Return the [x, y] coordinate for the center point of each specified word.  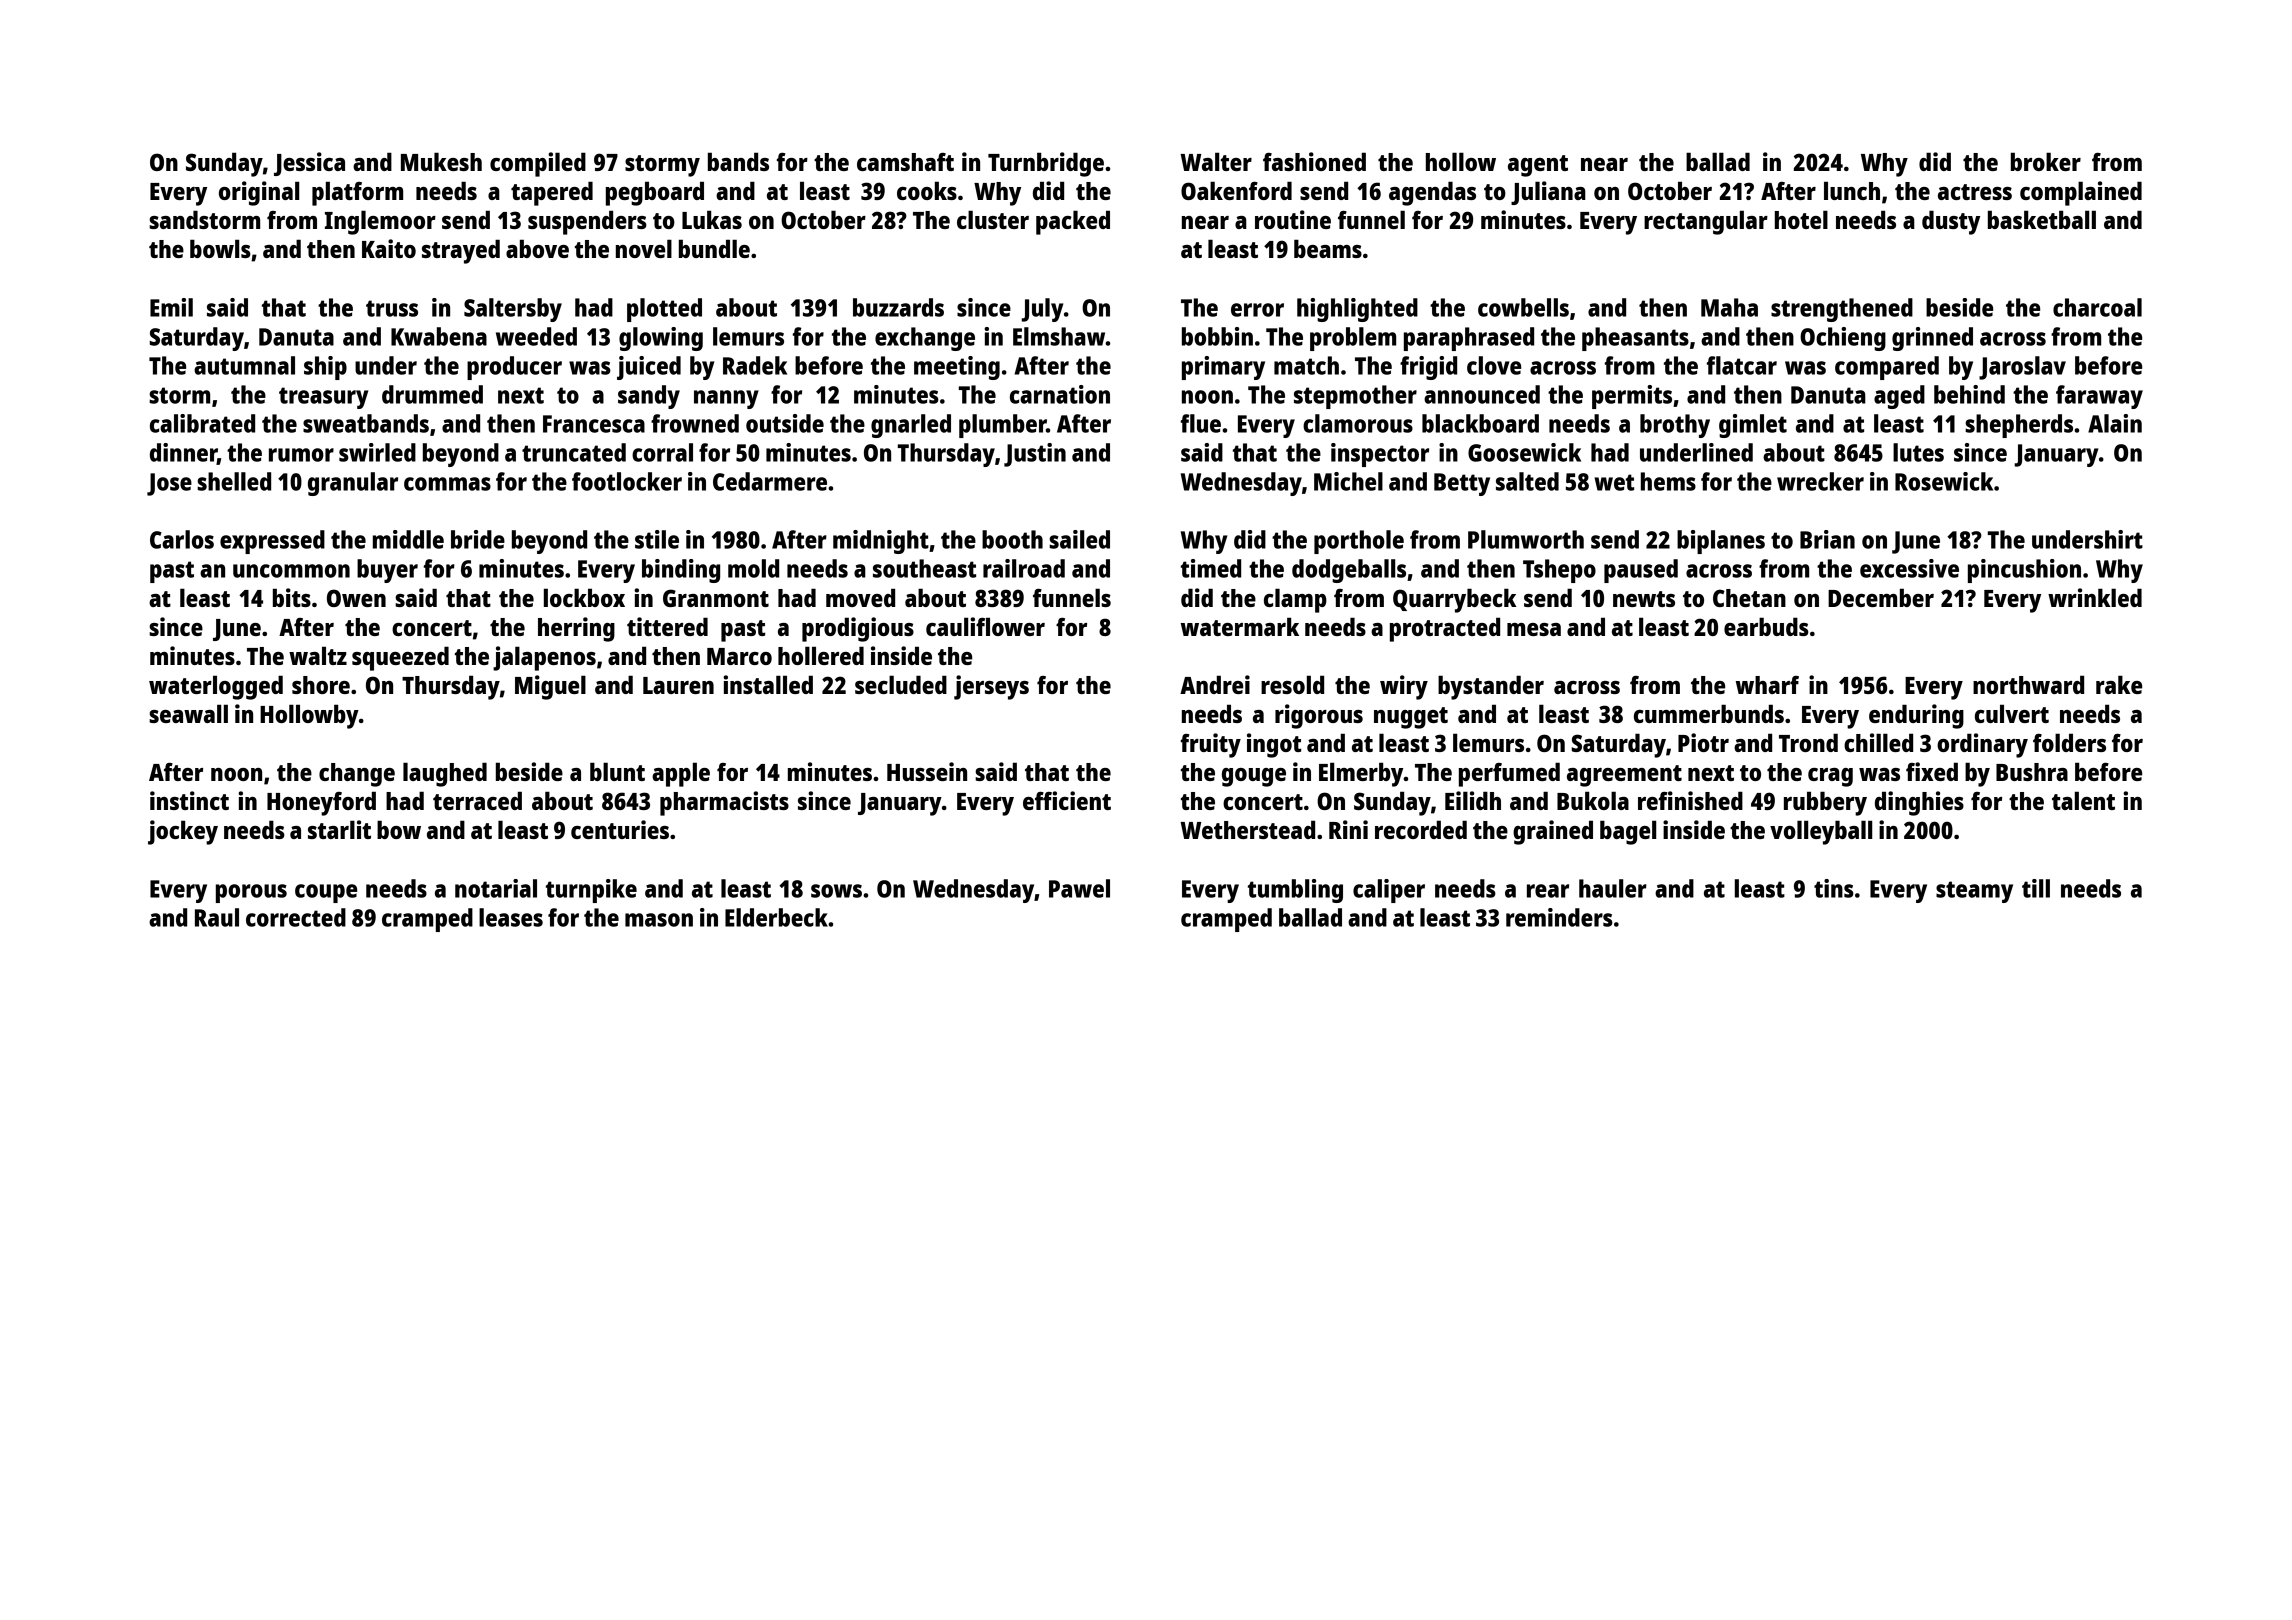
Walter [1216, 161]
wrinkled [2095, 597]
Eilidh [1473, 800]
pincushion [2024, 571]
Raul [217, 917]
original [259, 193]
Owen [356, 598]
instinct [189, 800]
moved [860, 597]
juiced [649, 368]
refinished [1690, 800]
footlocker [627, 481]
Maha [1729, 307]
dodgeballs [1349, 571]
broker [2046, 161]
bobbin [1217, 336]
